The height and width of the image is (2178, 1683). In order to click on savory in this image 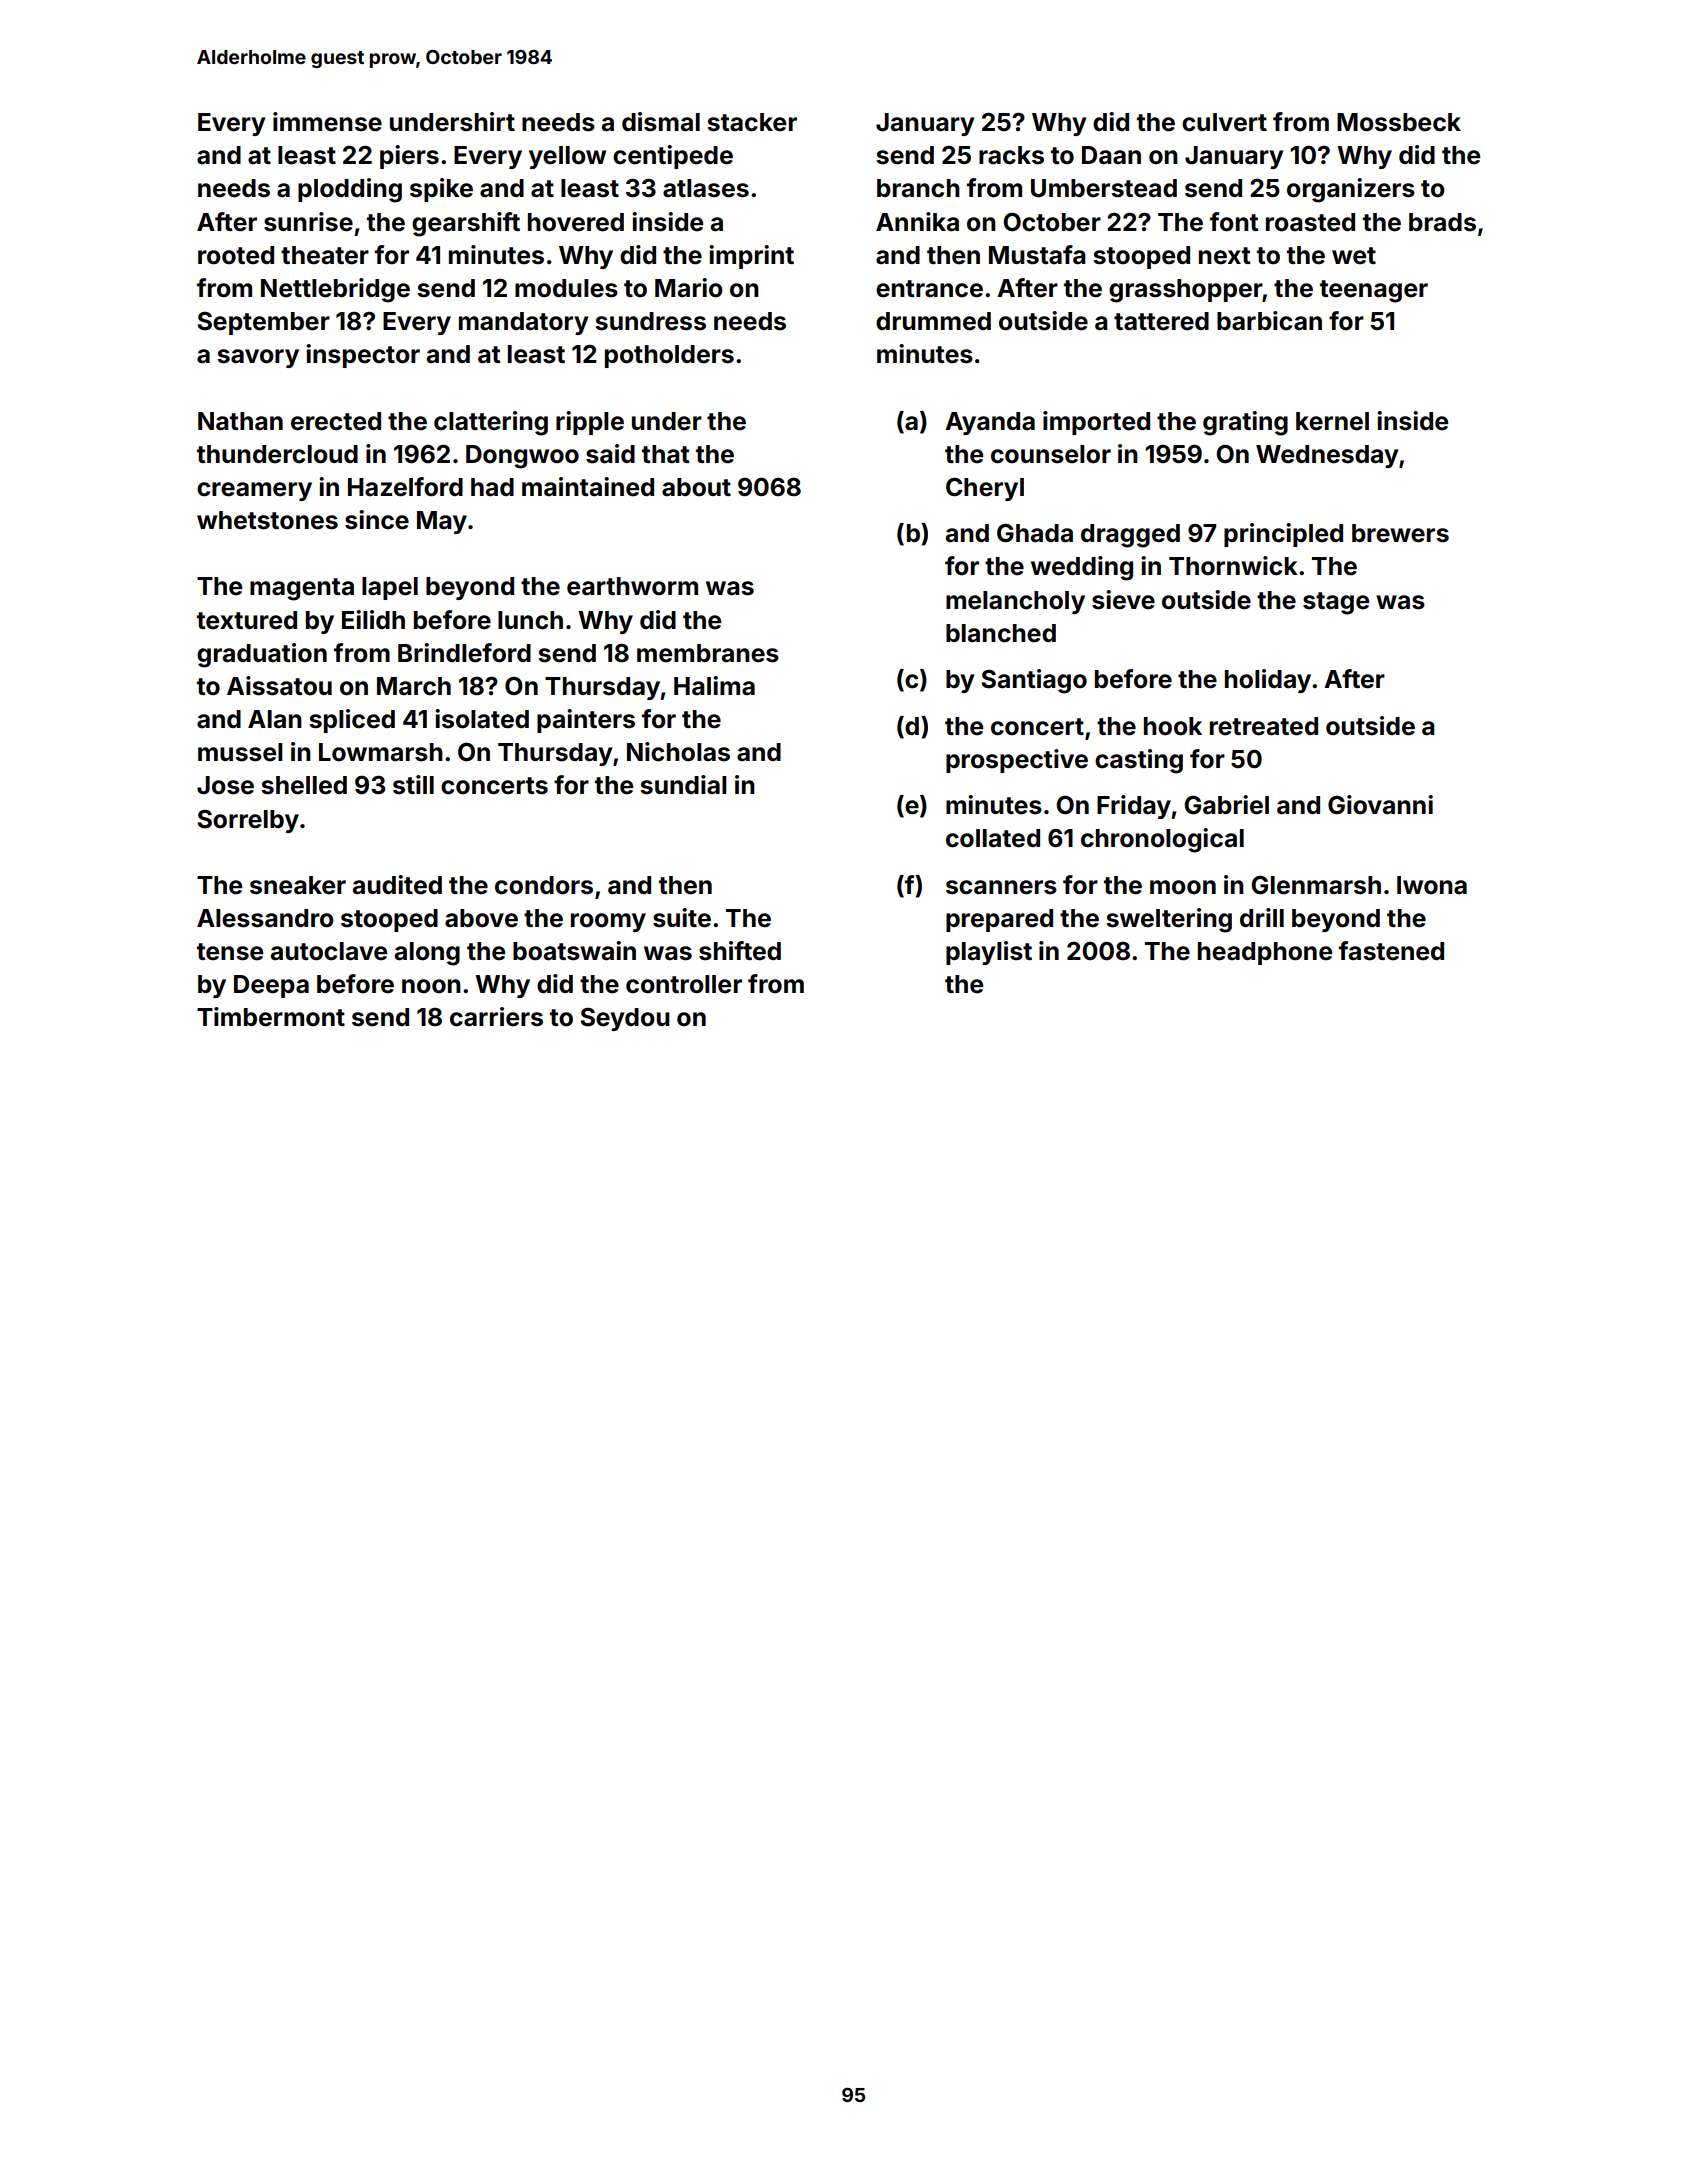, I will do `click(258, 358)`.
